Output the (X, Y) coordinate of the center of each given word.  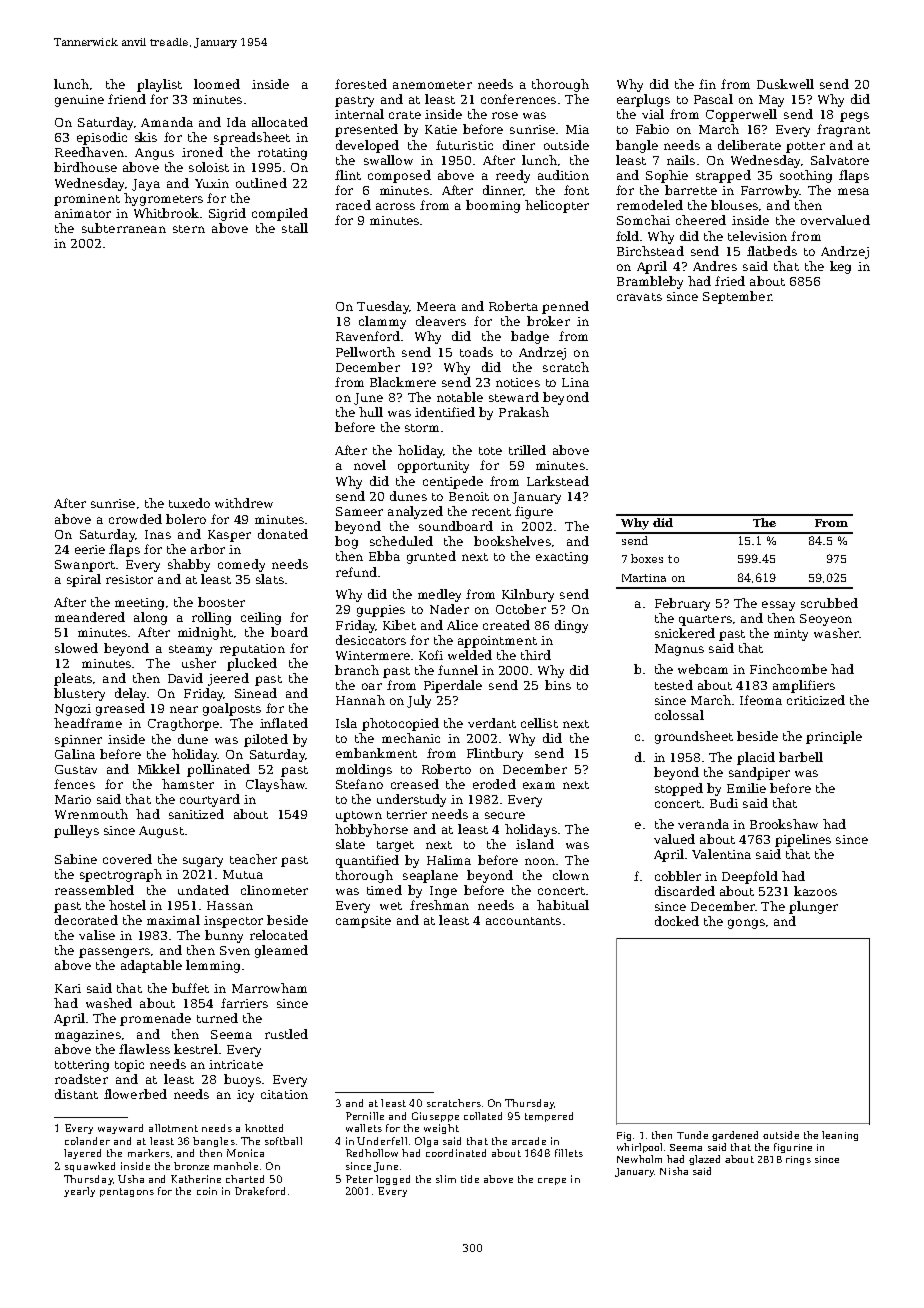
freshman (439, 905)
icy (245, 1096)
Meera (436, 306)
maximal (173, 920)
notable (460, 397)
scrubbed (829, 603)
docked (677, 921)
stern (189, 229)
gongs (746, 924)
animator (83, 213)
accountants (523, 921)
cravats (639, 297)
